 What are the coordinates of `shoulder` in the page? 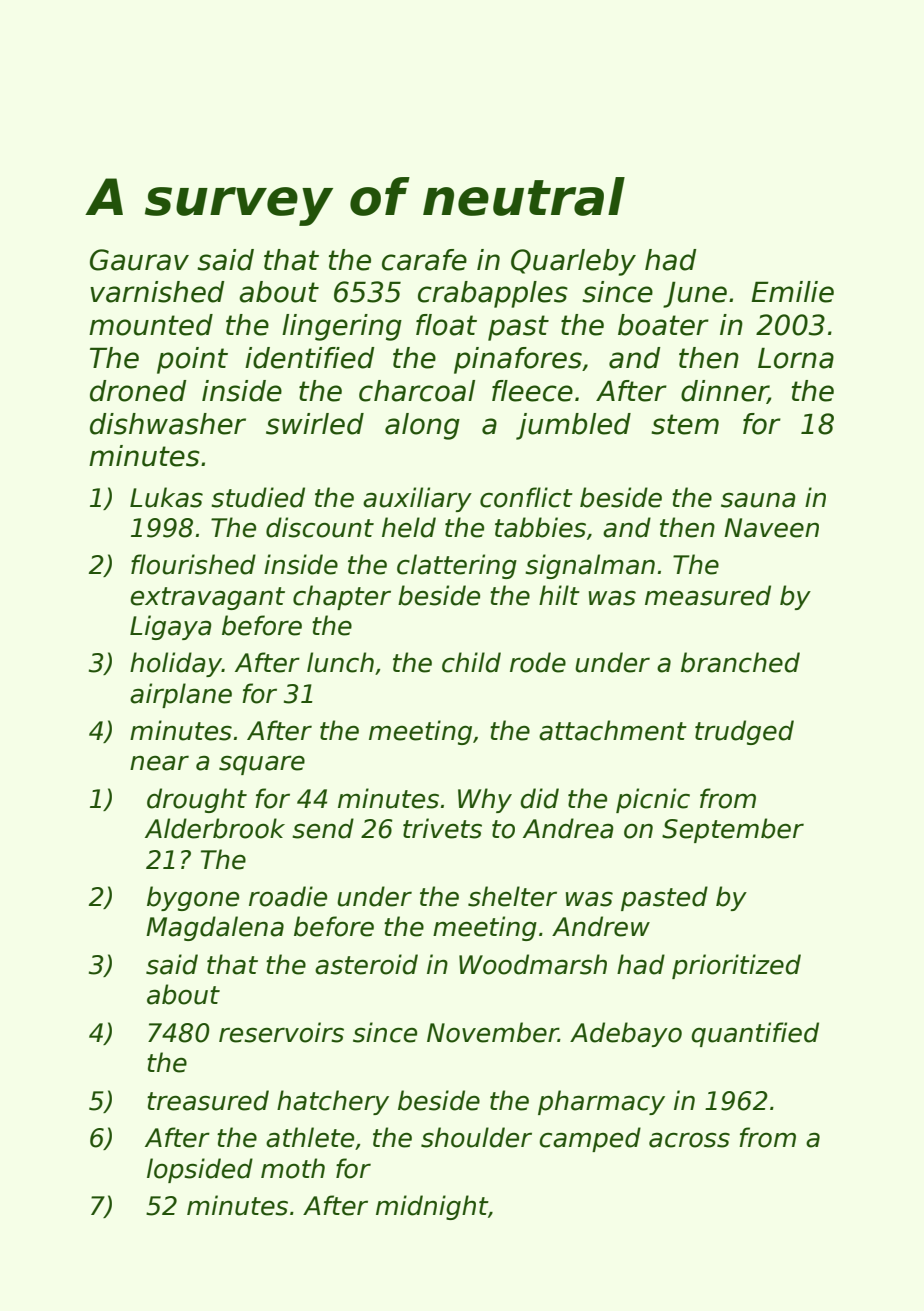 It's located at (476, 1137).
